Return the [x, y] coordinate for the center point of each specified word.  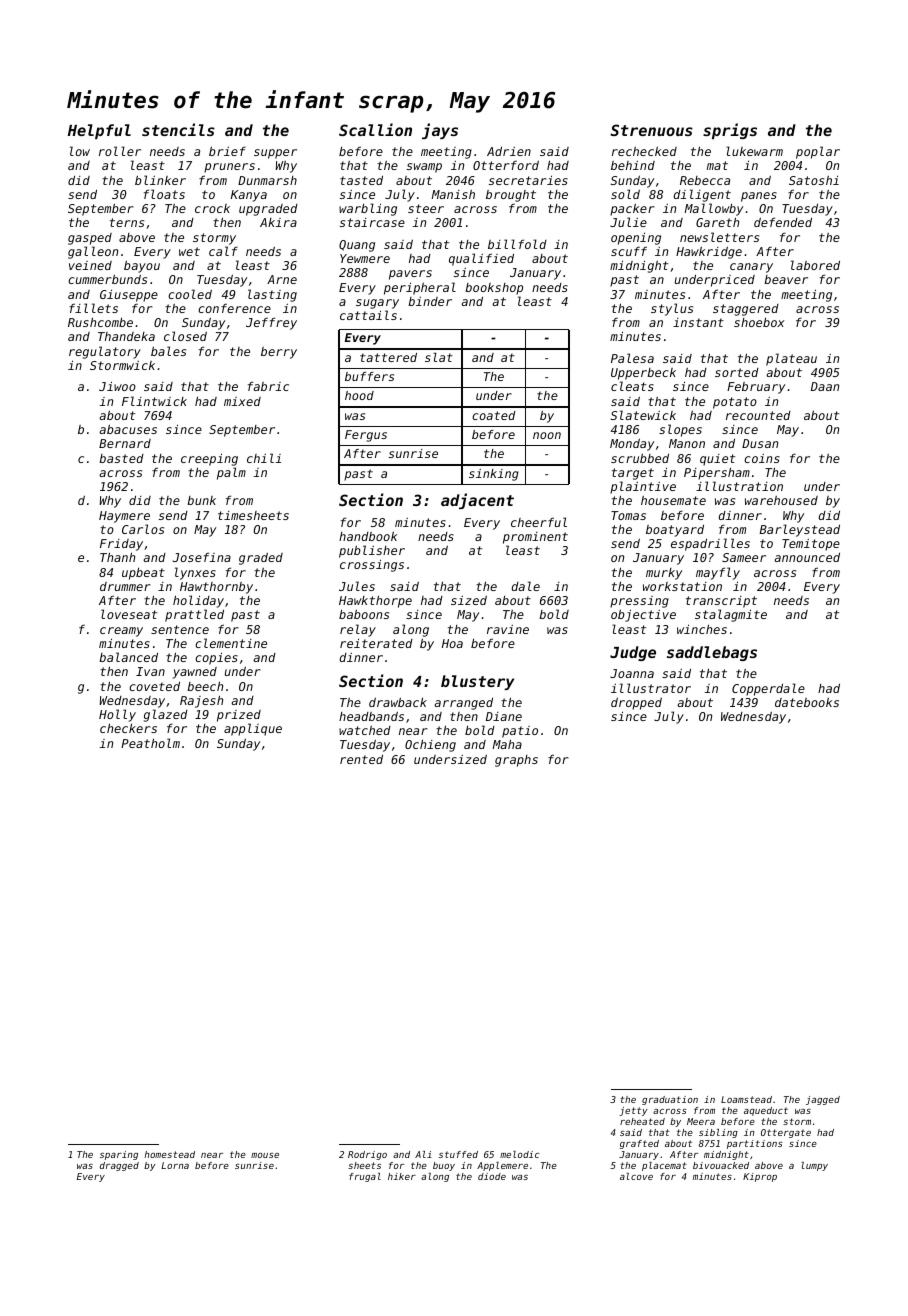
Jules [357, 586]
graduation [670, 1100]
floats [164, 194]
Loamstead [746, 1099]
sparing [119, 1155]
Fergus [366, 436]
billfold [517, 244]
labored [815, 265]
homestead [169, 1154]
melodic [520, 1154]
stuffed [458, 1154]
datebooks [807, 702]
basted [121, 458]
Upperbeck [643, 374]
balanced [128, 657]
